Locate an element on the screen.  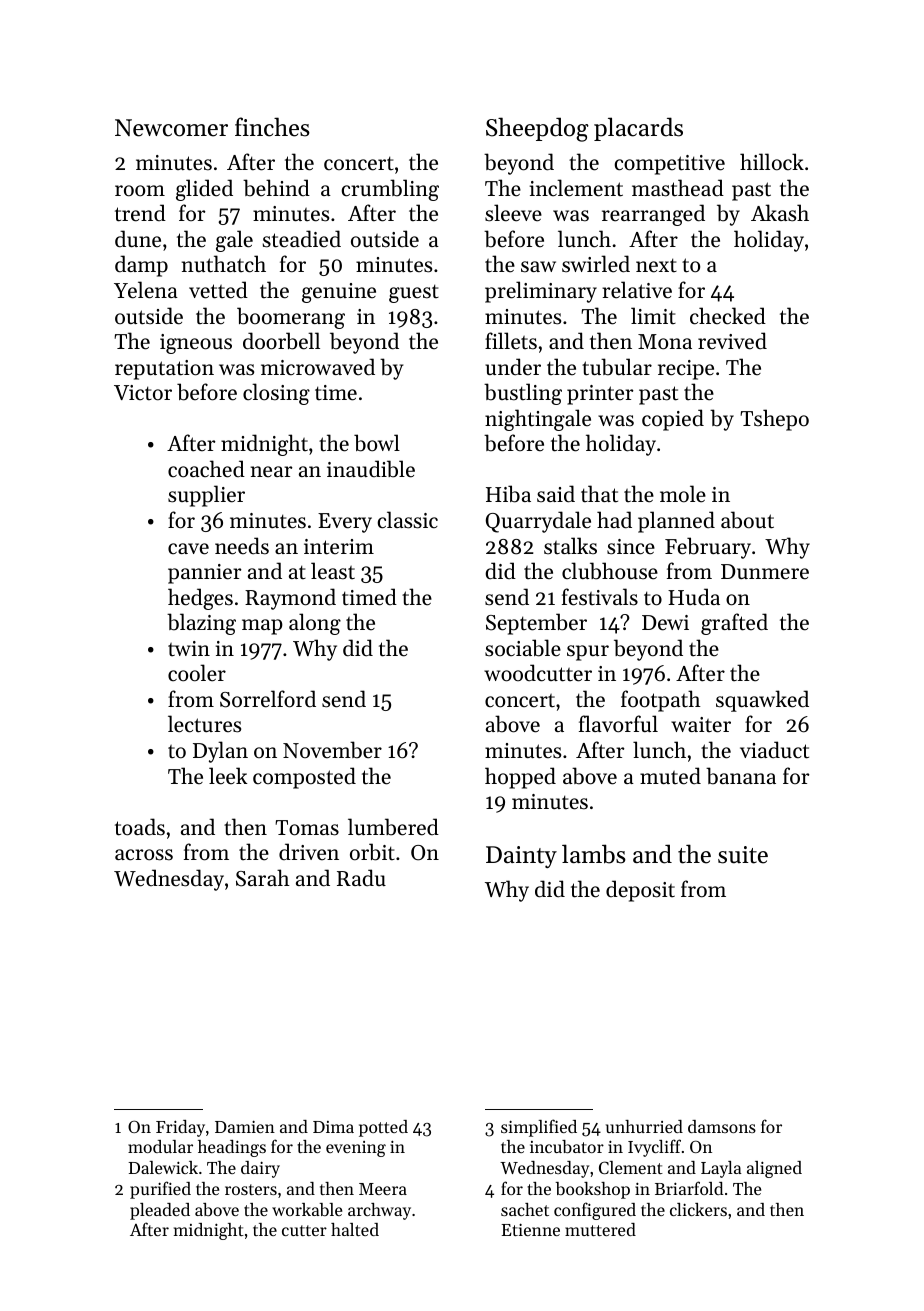
placards is located at coordinates (638, 129).
